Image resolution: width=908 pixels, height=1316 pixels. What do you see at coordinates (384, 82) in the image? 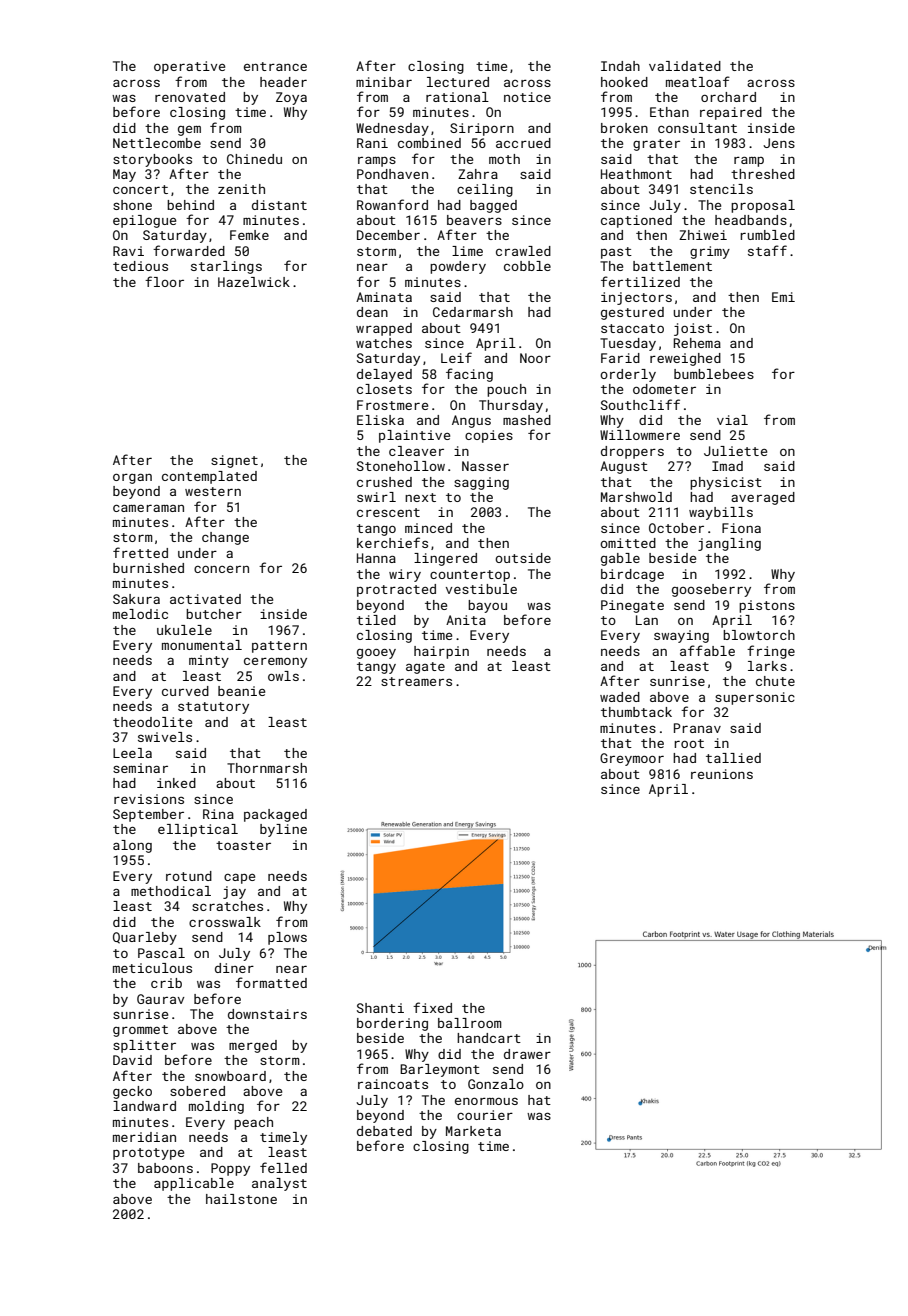
I see `minibar` at bounding box center [384, 82].
